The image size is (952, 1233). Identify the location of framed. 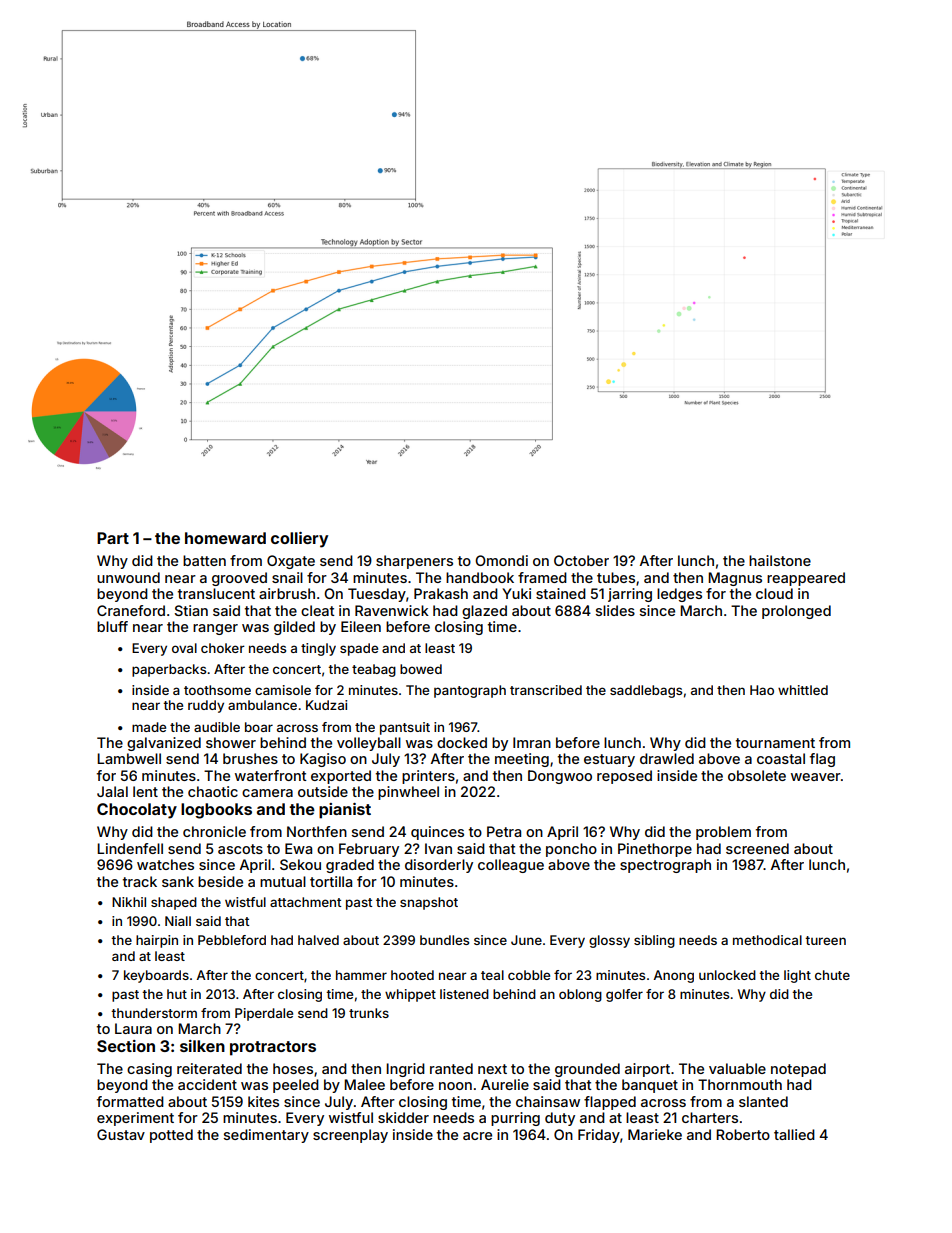
(542, 577).
